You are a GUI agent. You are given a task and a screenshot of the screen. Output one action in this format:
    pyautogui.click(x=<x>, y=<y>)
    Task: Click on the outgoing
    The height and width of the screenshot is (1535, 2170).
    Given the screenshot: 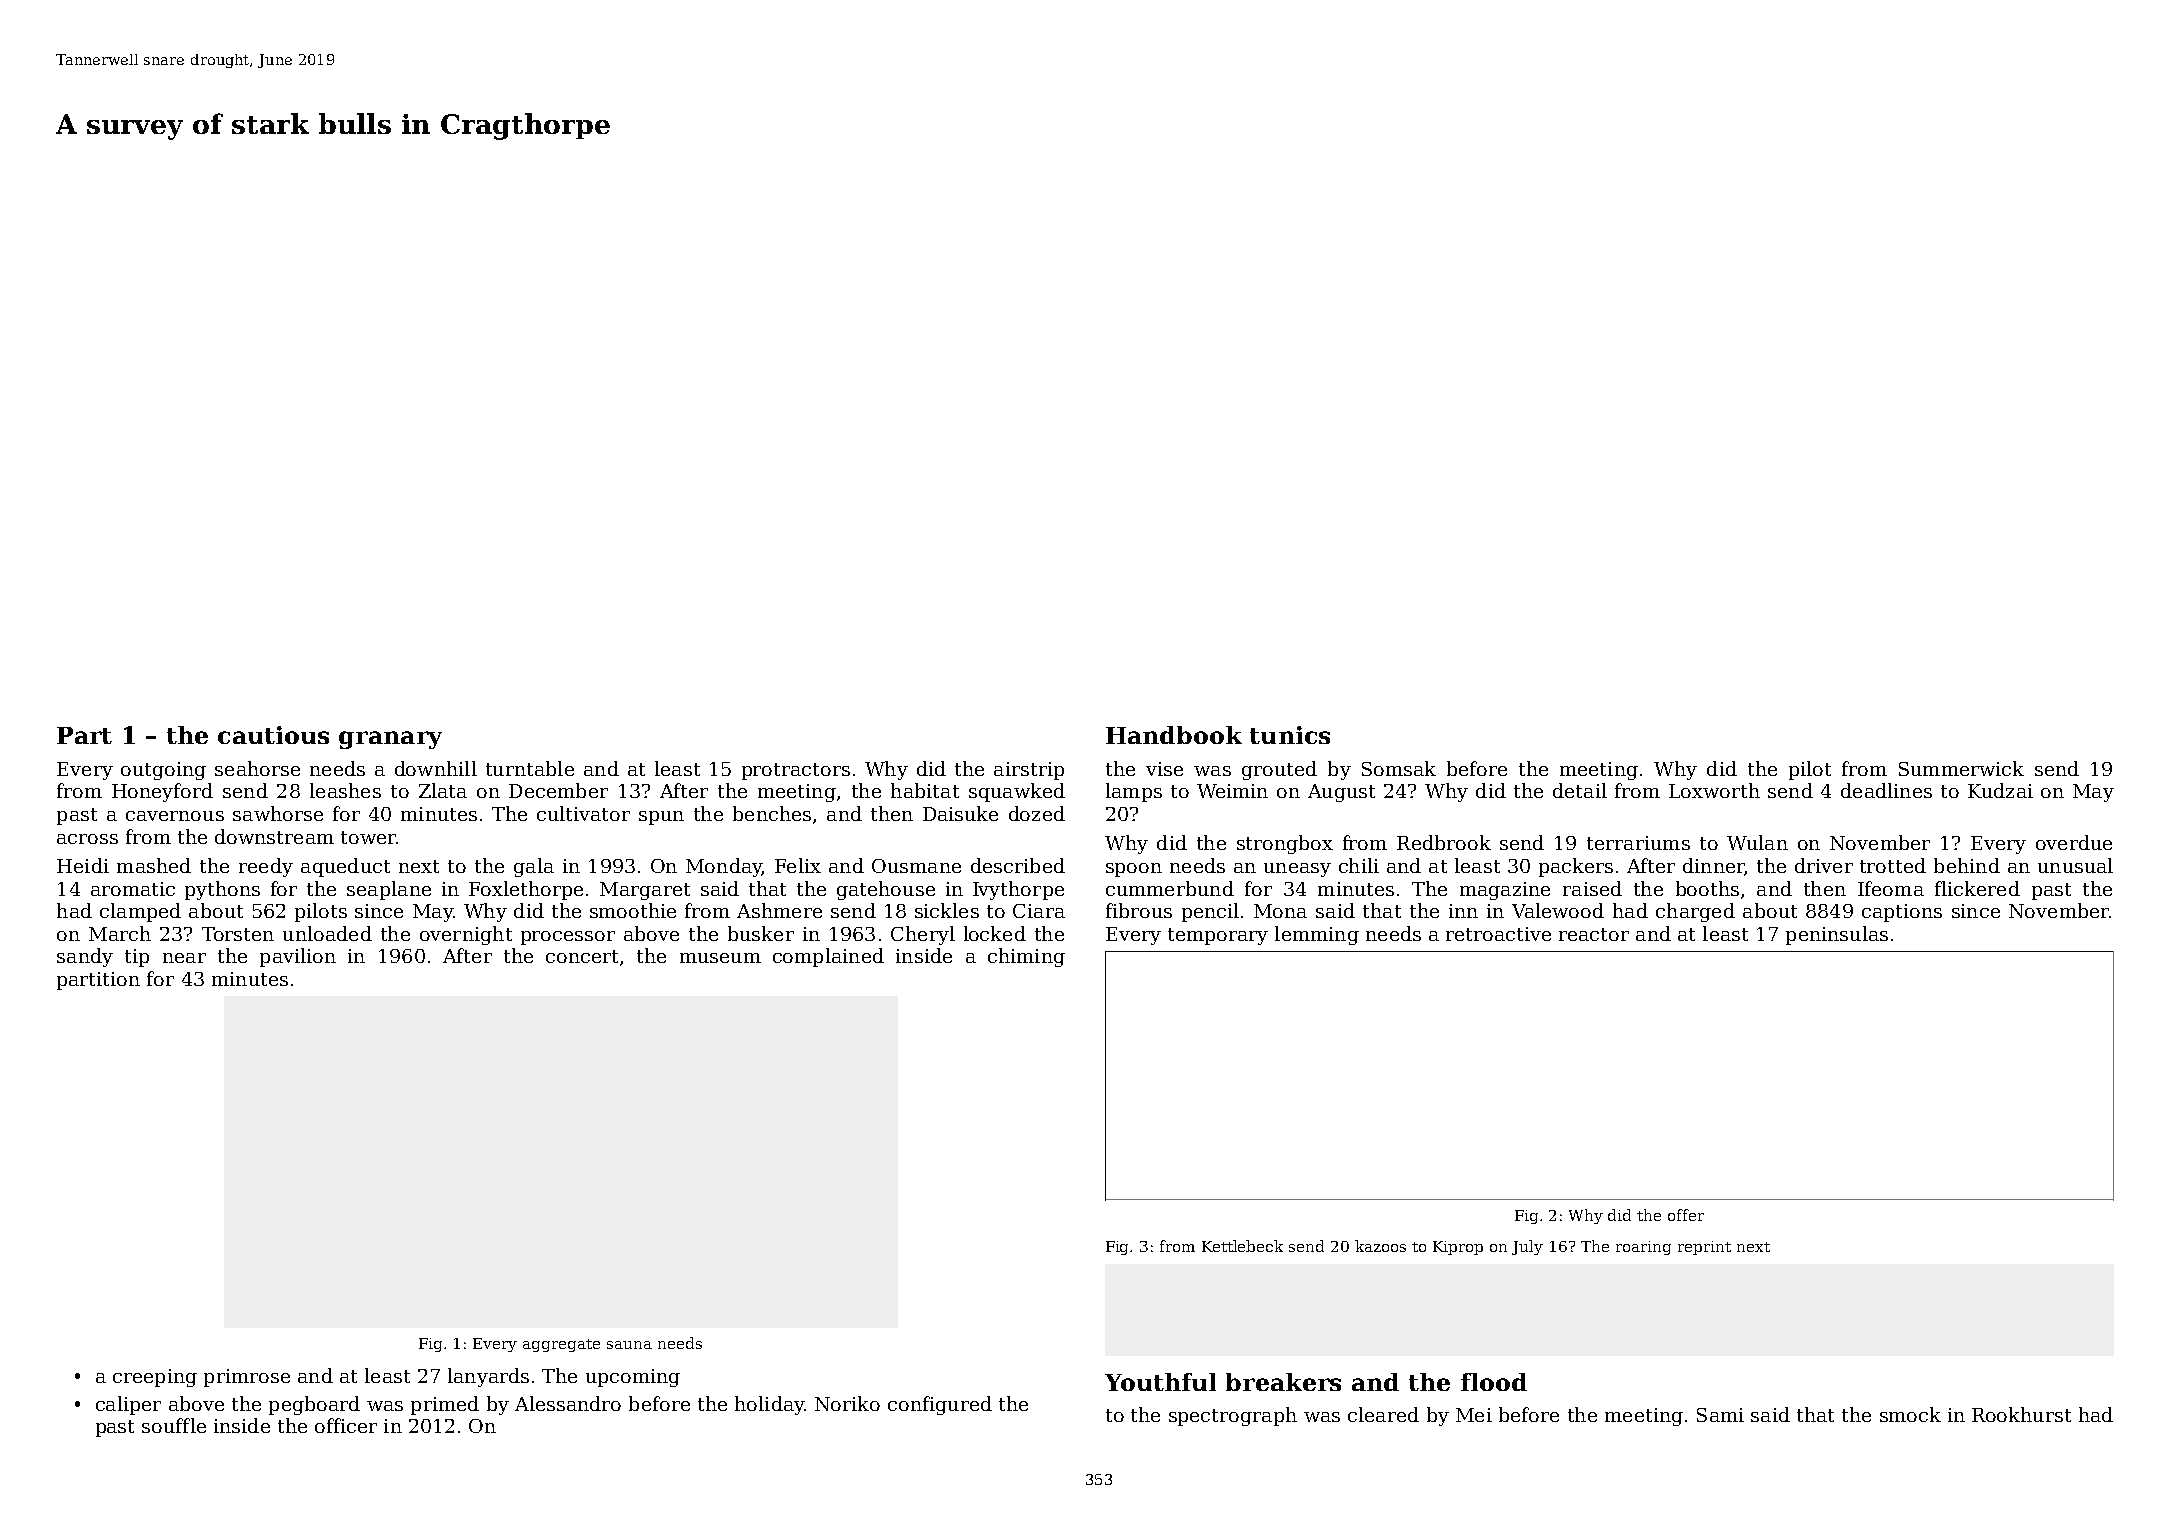 What is the action you would take?
    pyautogui.click(x=163, y=771)
